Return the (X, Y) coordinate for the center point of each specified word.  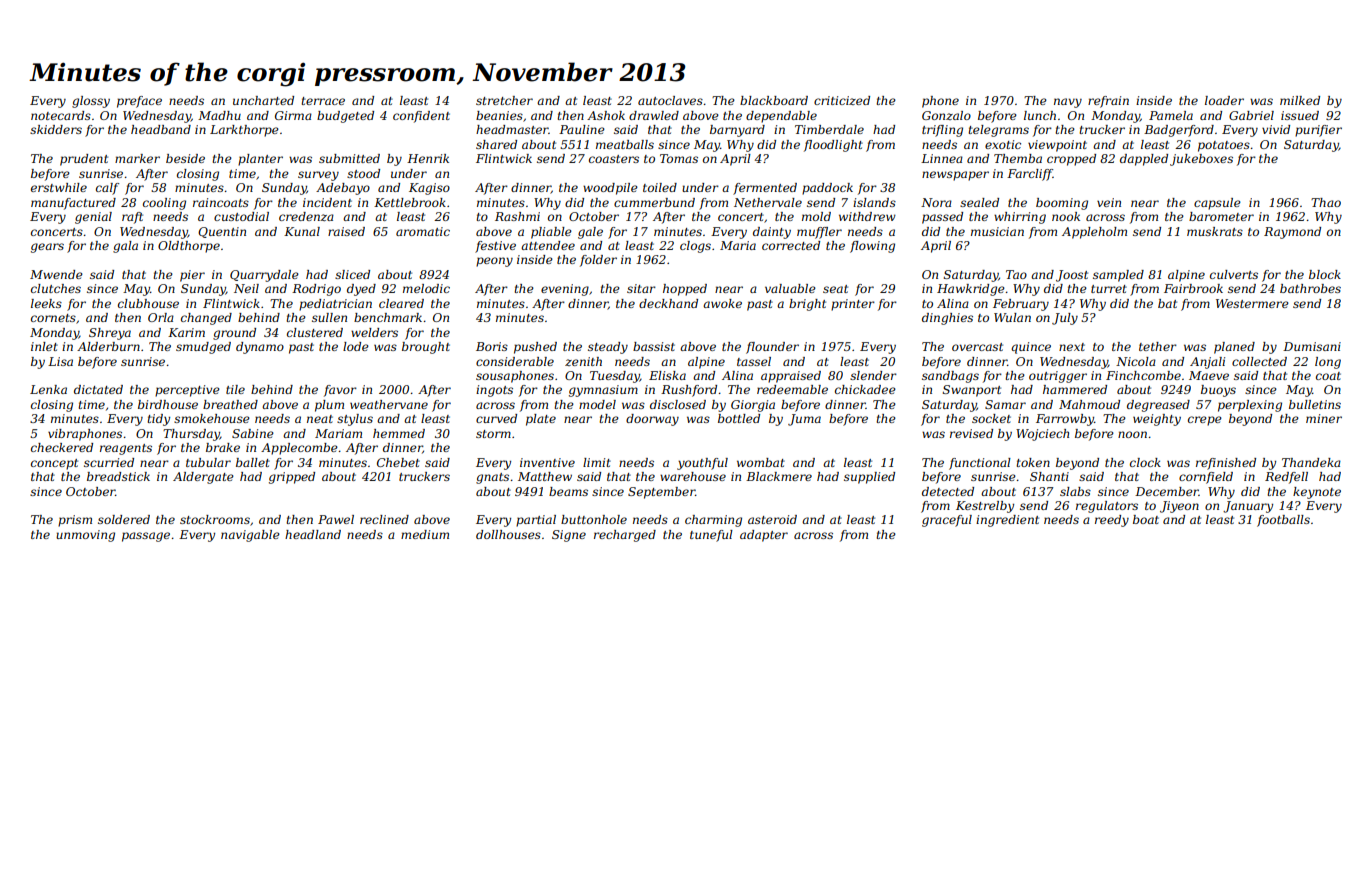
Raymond (1292, 233)
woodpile (610, 189)
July (1065, 319)
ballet (253, 462)
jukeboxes (1201, 160)
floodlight (833, 146)
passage (146, 537)
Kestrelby (985, 507)
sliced (352, 274)
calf (107, 189)
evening (565, 290)
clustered (315, 332)
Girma (293, 115)
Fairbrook (1193, 288)
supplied (869, 478)
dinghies (947, 319)
